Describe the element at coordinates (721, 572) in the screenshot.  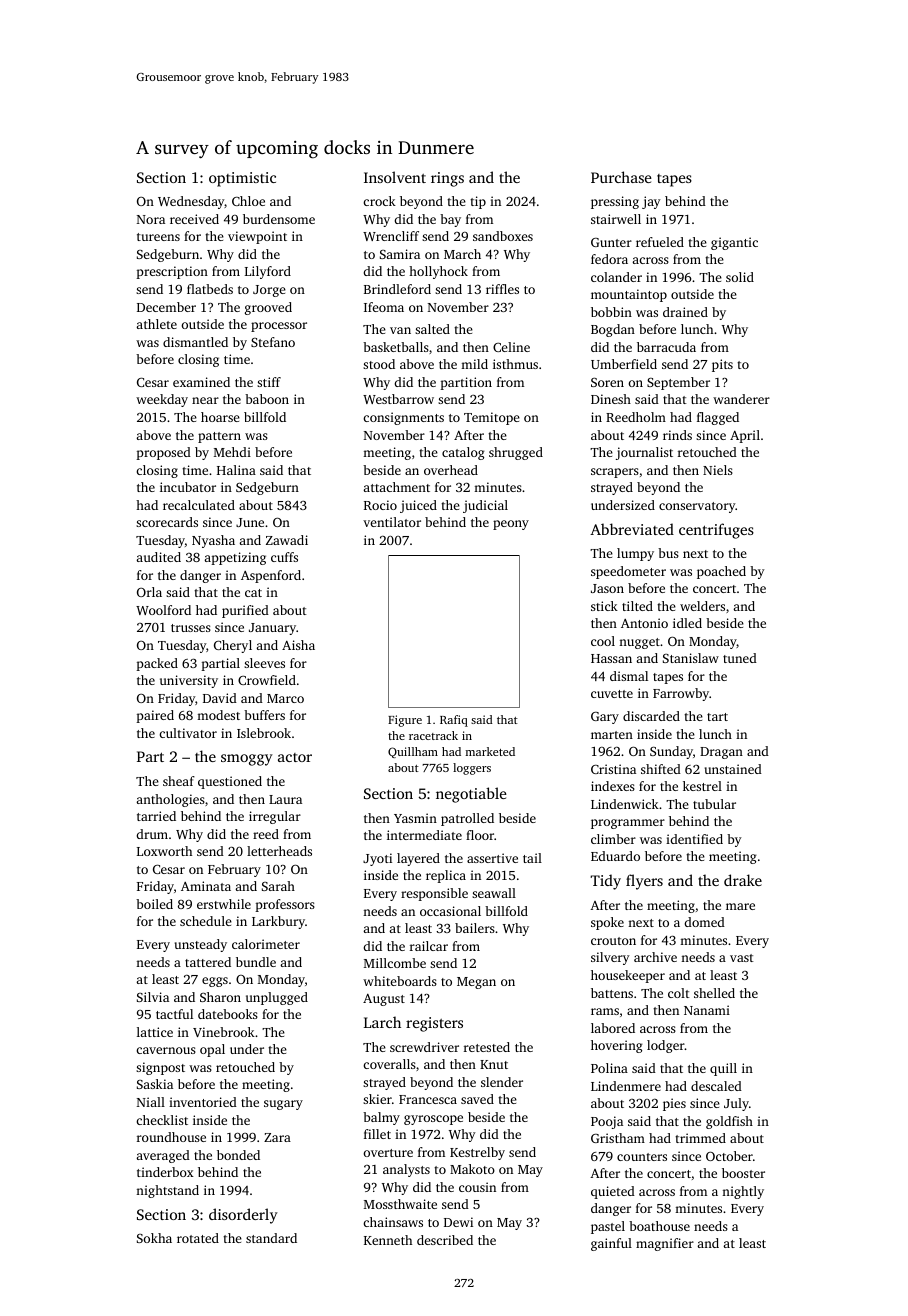
I see `poached` at that location.
